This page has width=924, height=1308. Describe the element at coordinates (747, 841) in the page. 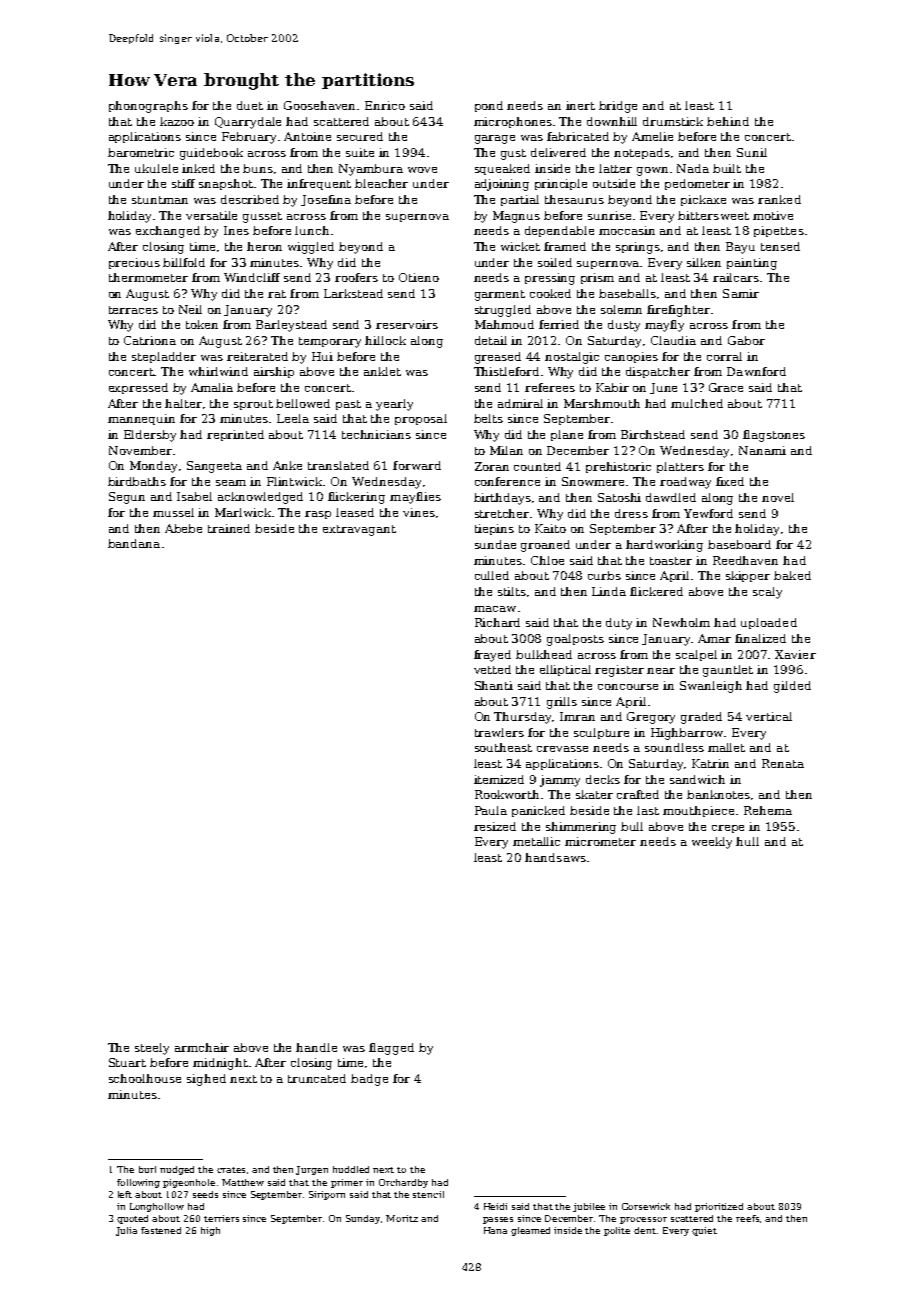

I see `hull` at that location.
